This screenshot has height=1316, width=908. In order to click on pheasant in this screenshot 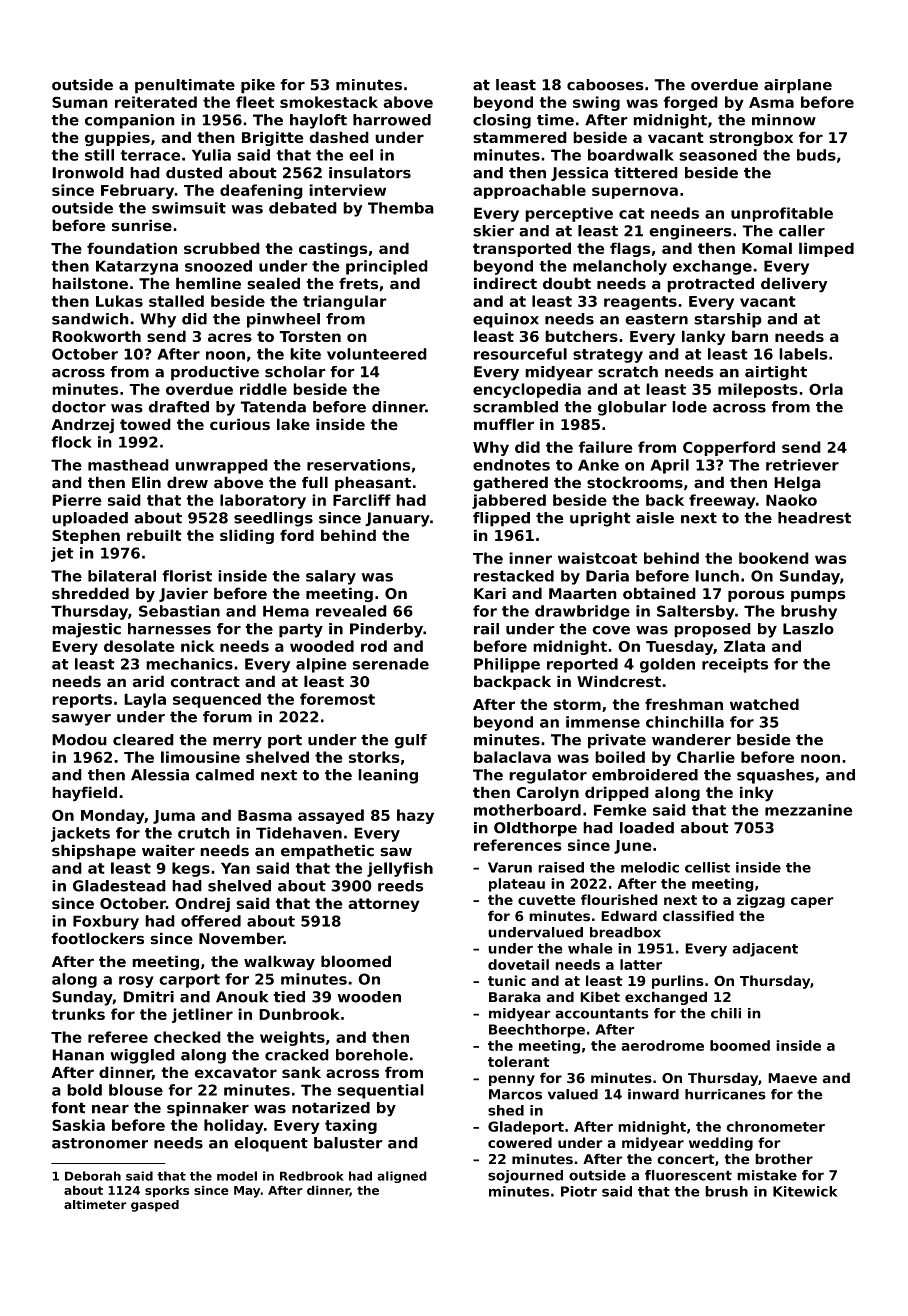, I will do `click(373, 484)`.
